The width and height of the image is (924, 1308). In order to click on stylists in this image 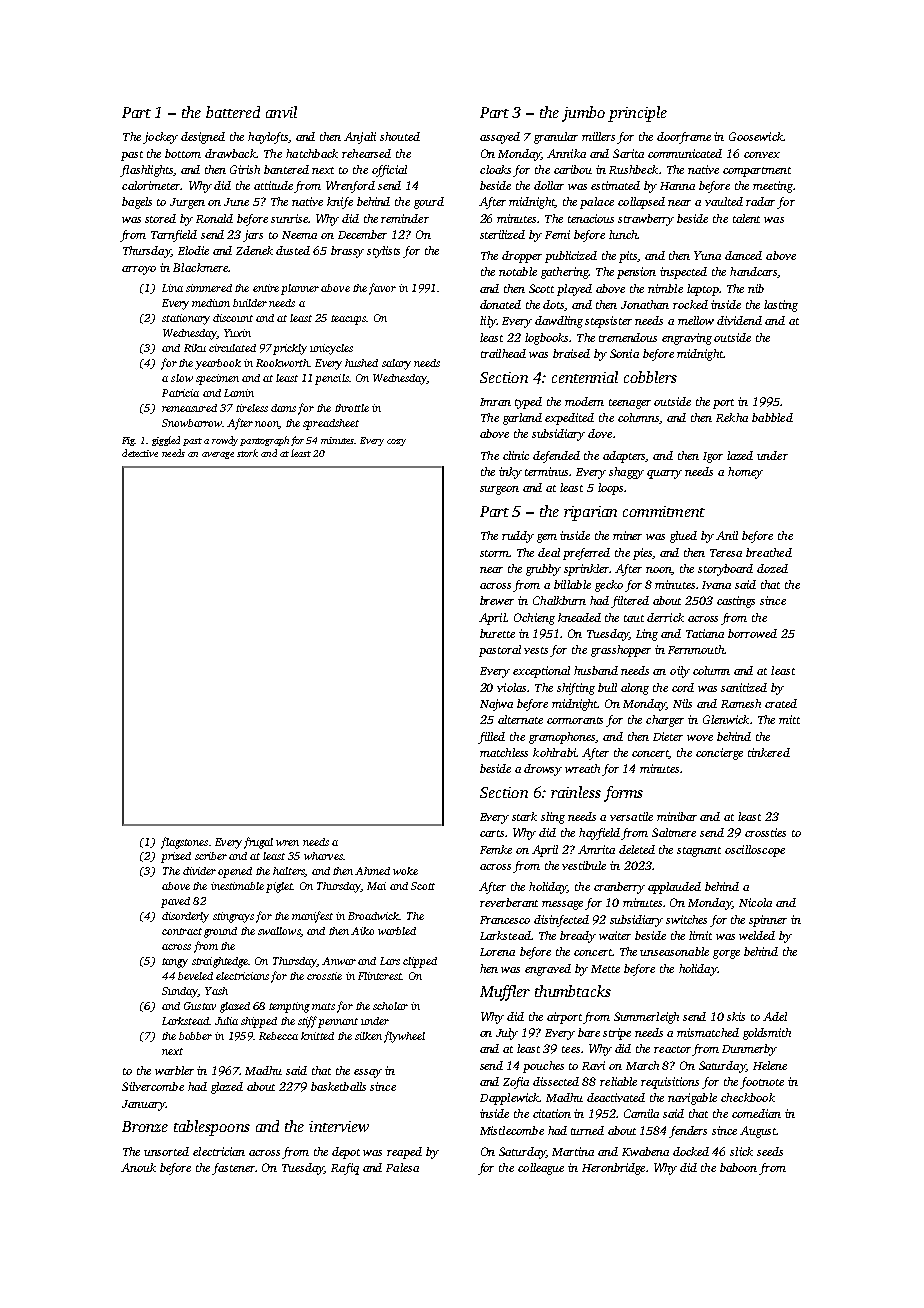, I will do `click(383, 252)`.
